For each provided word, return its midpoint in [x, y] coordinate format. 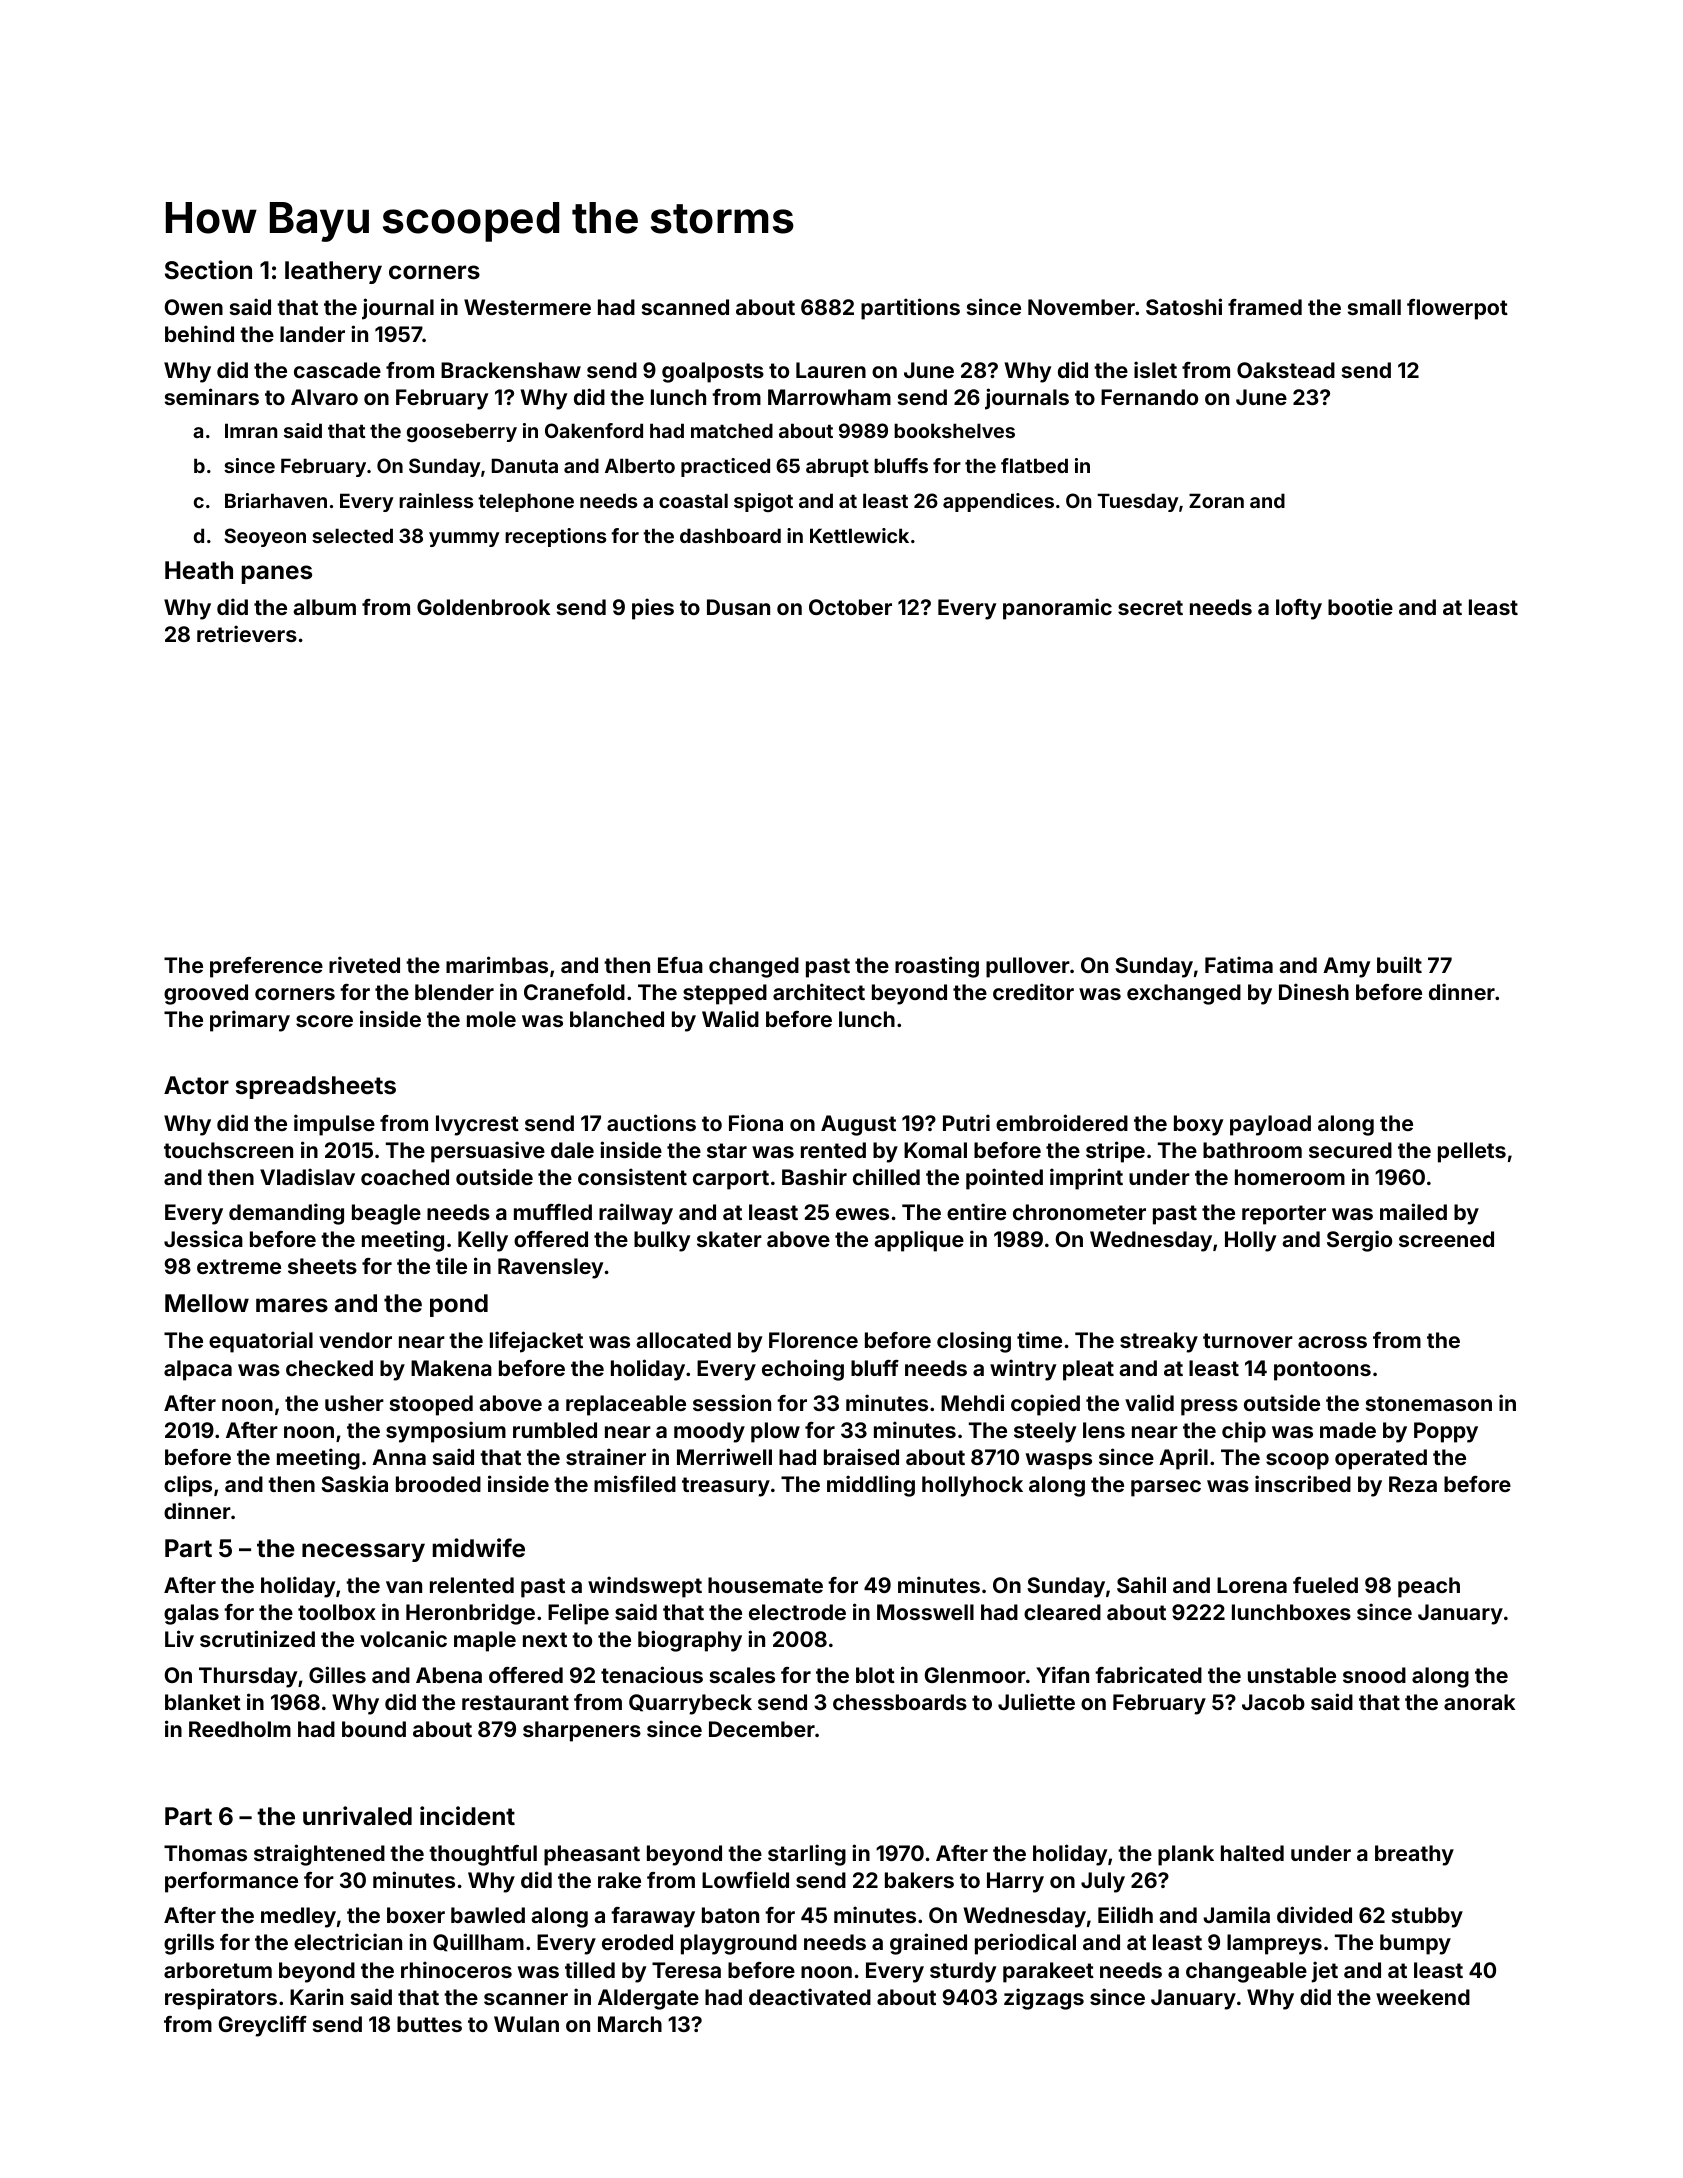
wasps [1059, 1461]
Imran [251, 430]
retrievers [247, 633]
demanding [286, 1214]
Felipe [578, 1614]
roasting [937, 967]
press [1209, 1407]
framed [1265, 307]
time [1039, 1339]
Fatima [1239, 964]
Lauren [831, 370]
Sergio [1359, 1241]
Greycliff [262, 2026]
